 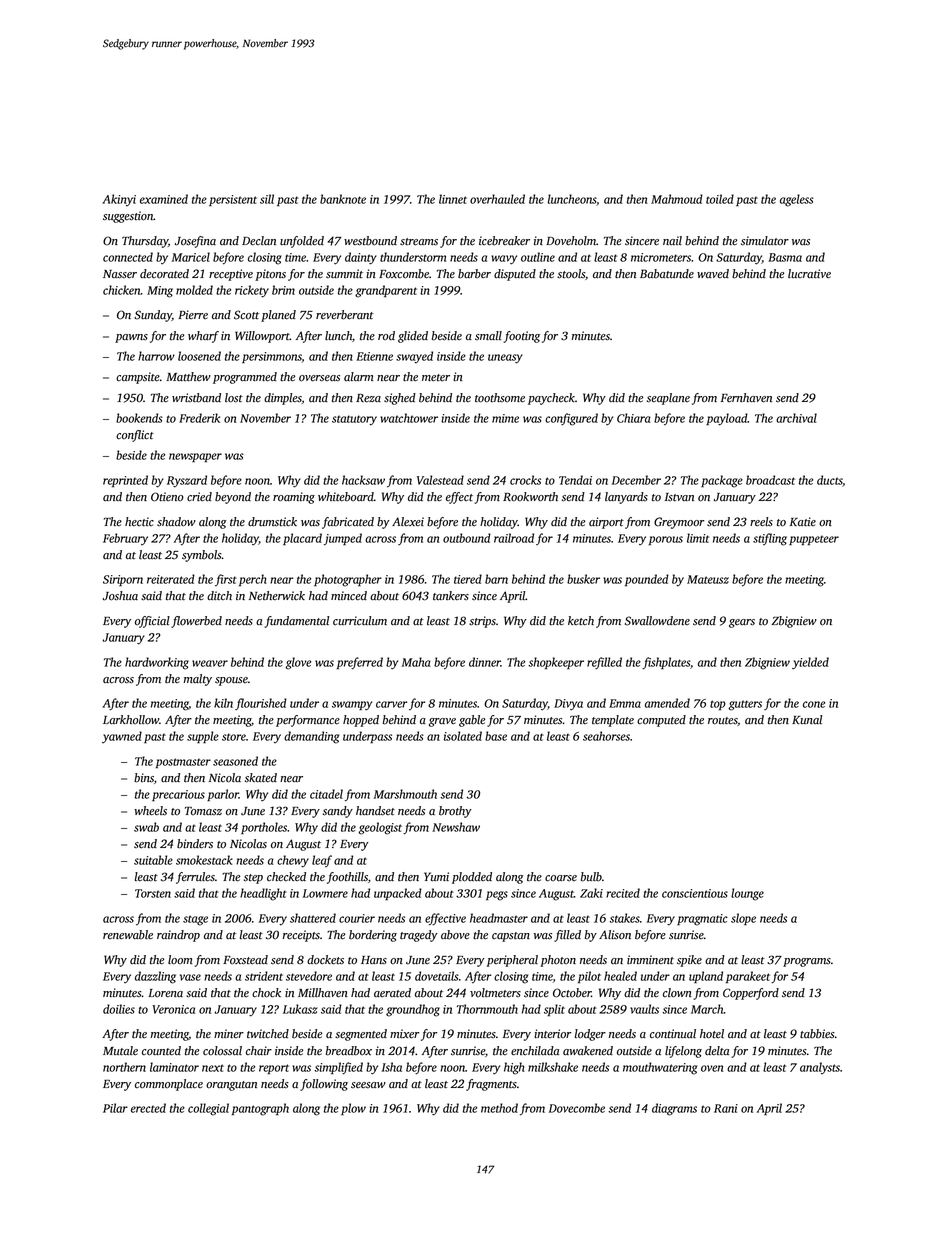 I want to click on amended, so click(x=667, y=703).
